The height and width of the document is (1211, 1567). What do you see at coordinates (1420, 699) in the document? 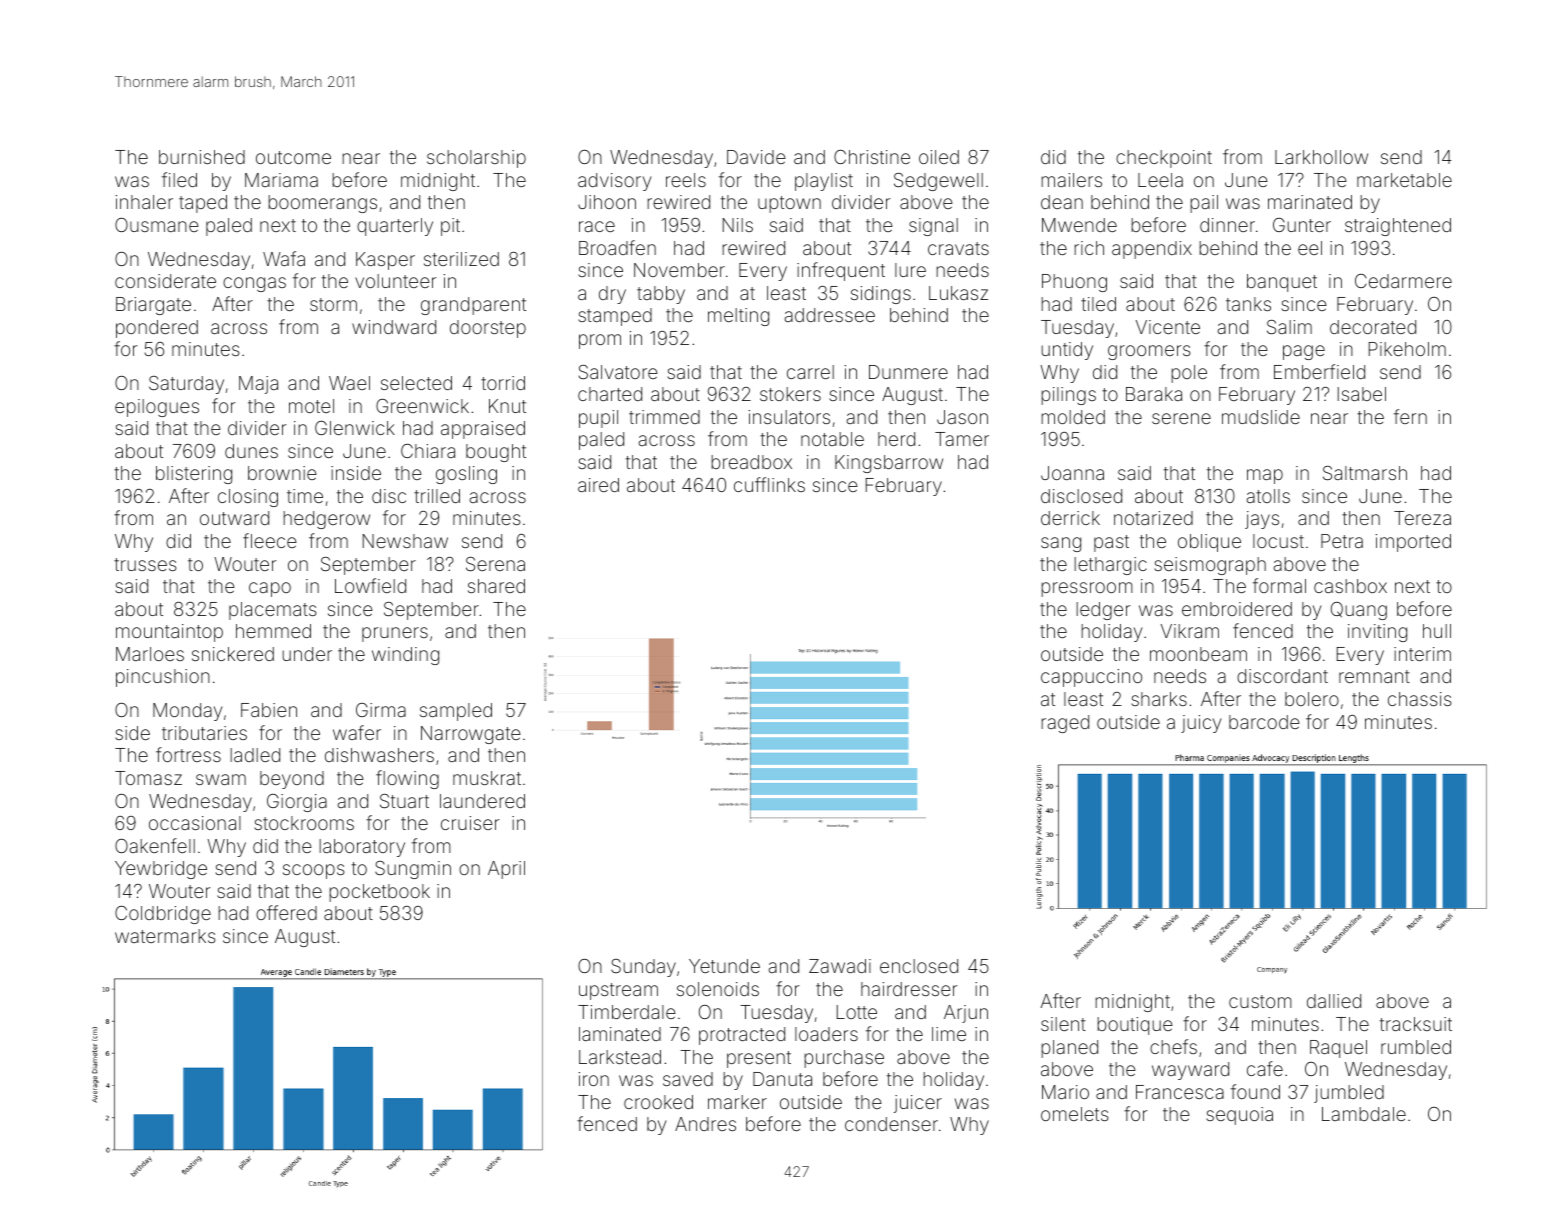
I see `chassis` at bounding box center [1420, 699].
